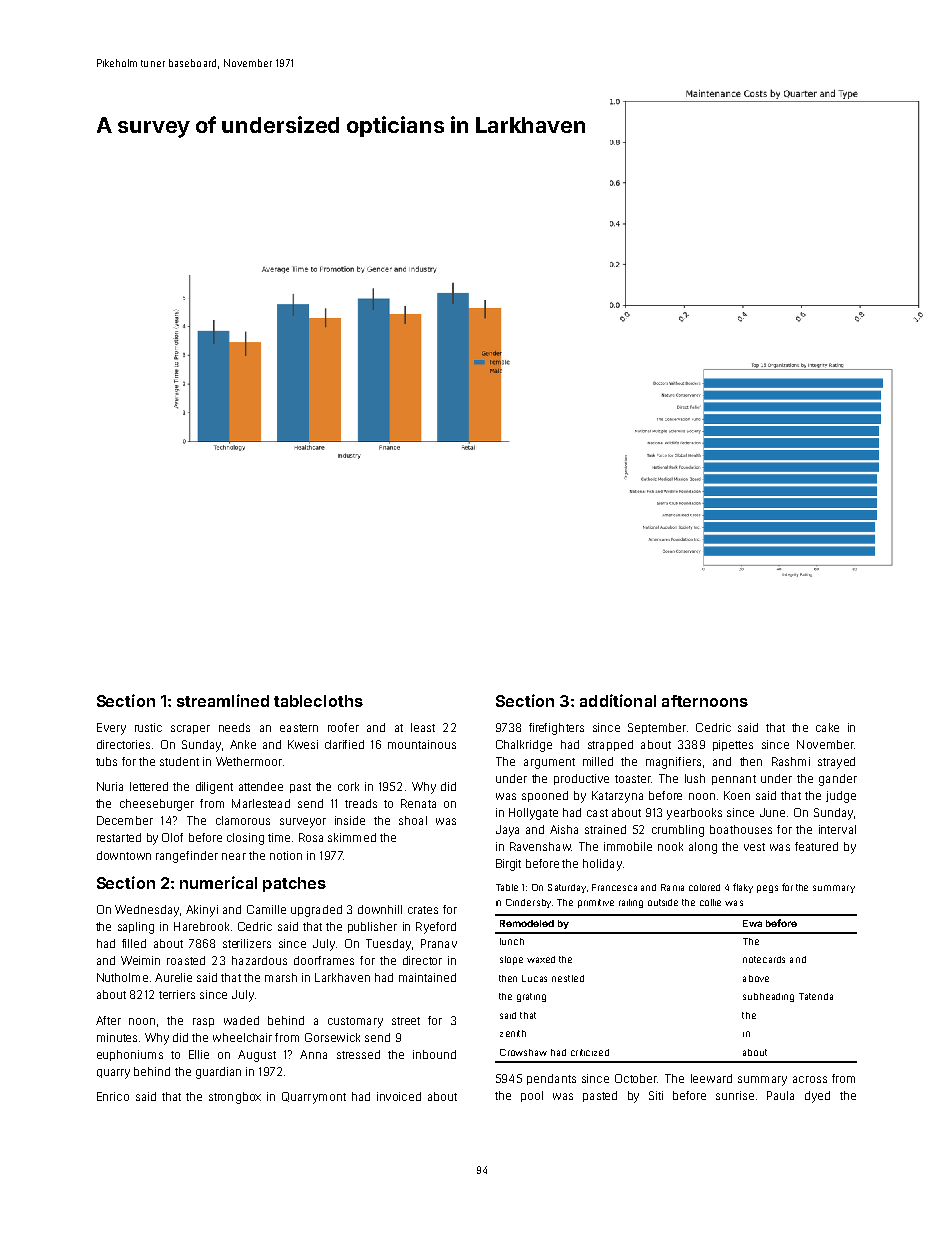 The width and height of the image is (952, 1233). I want to click on sunrise, so click(735, 1095).
